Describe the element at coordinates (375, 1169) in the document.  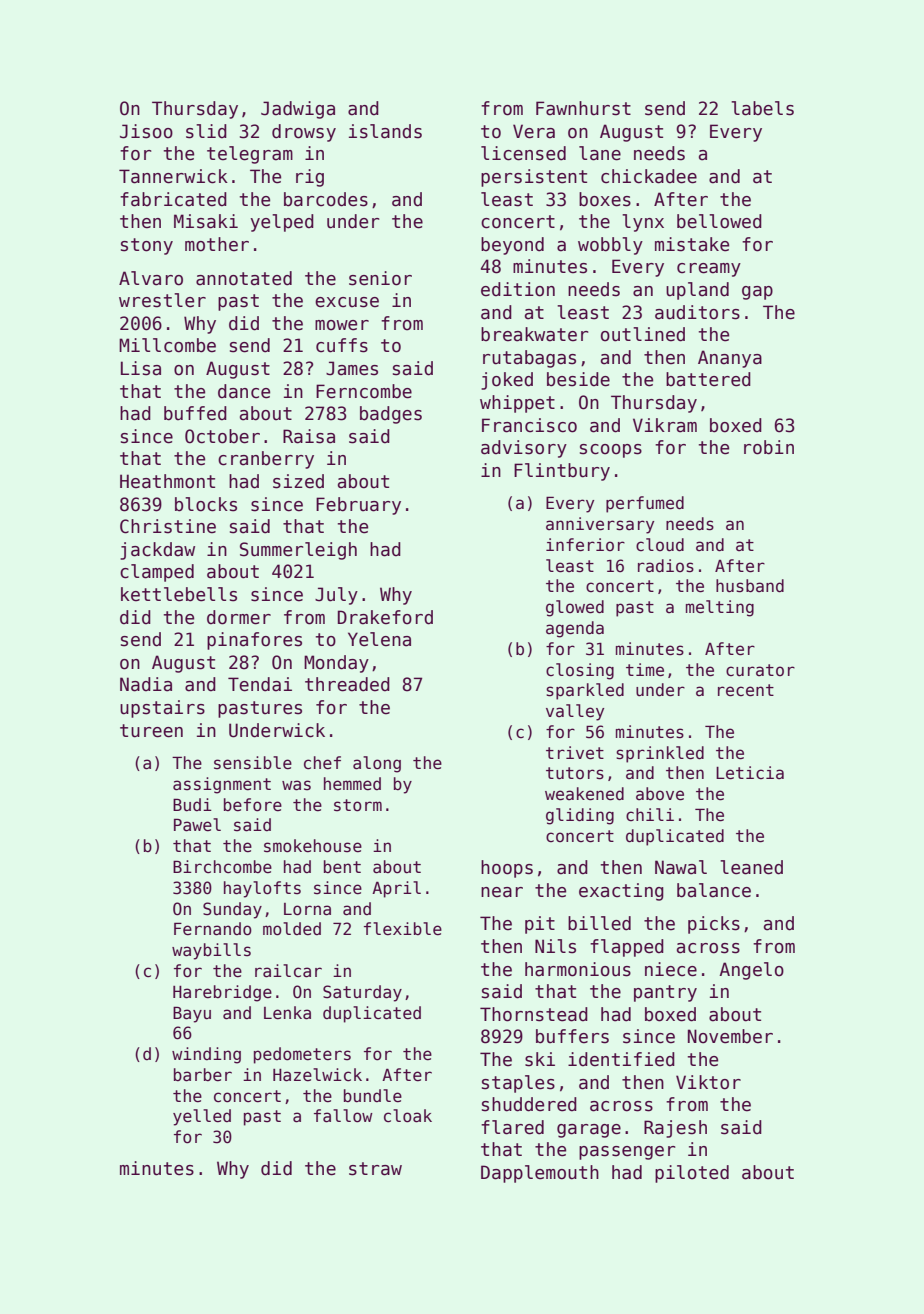
I see `straw` at that location.
